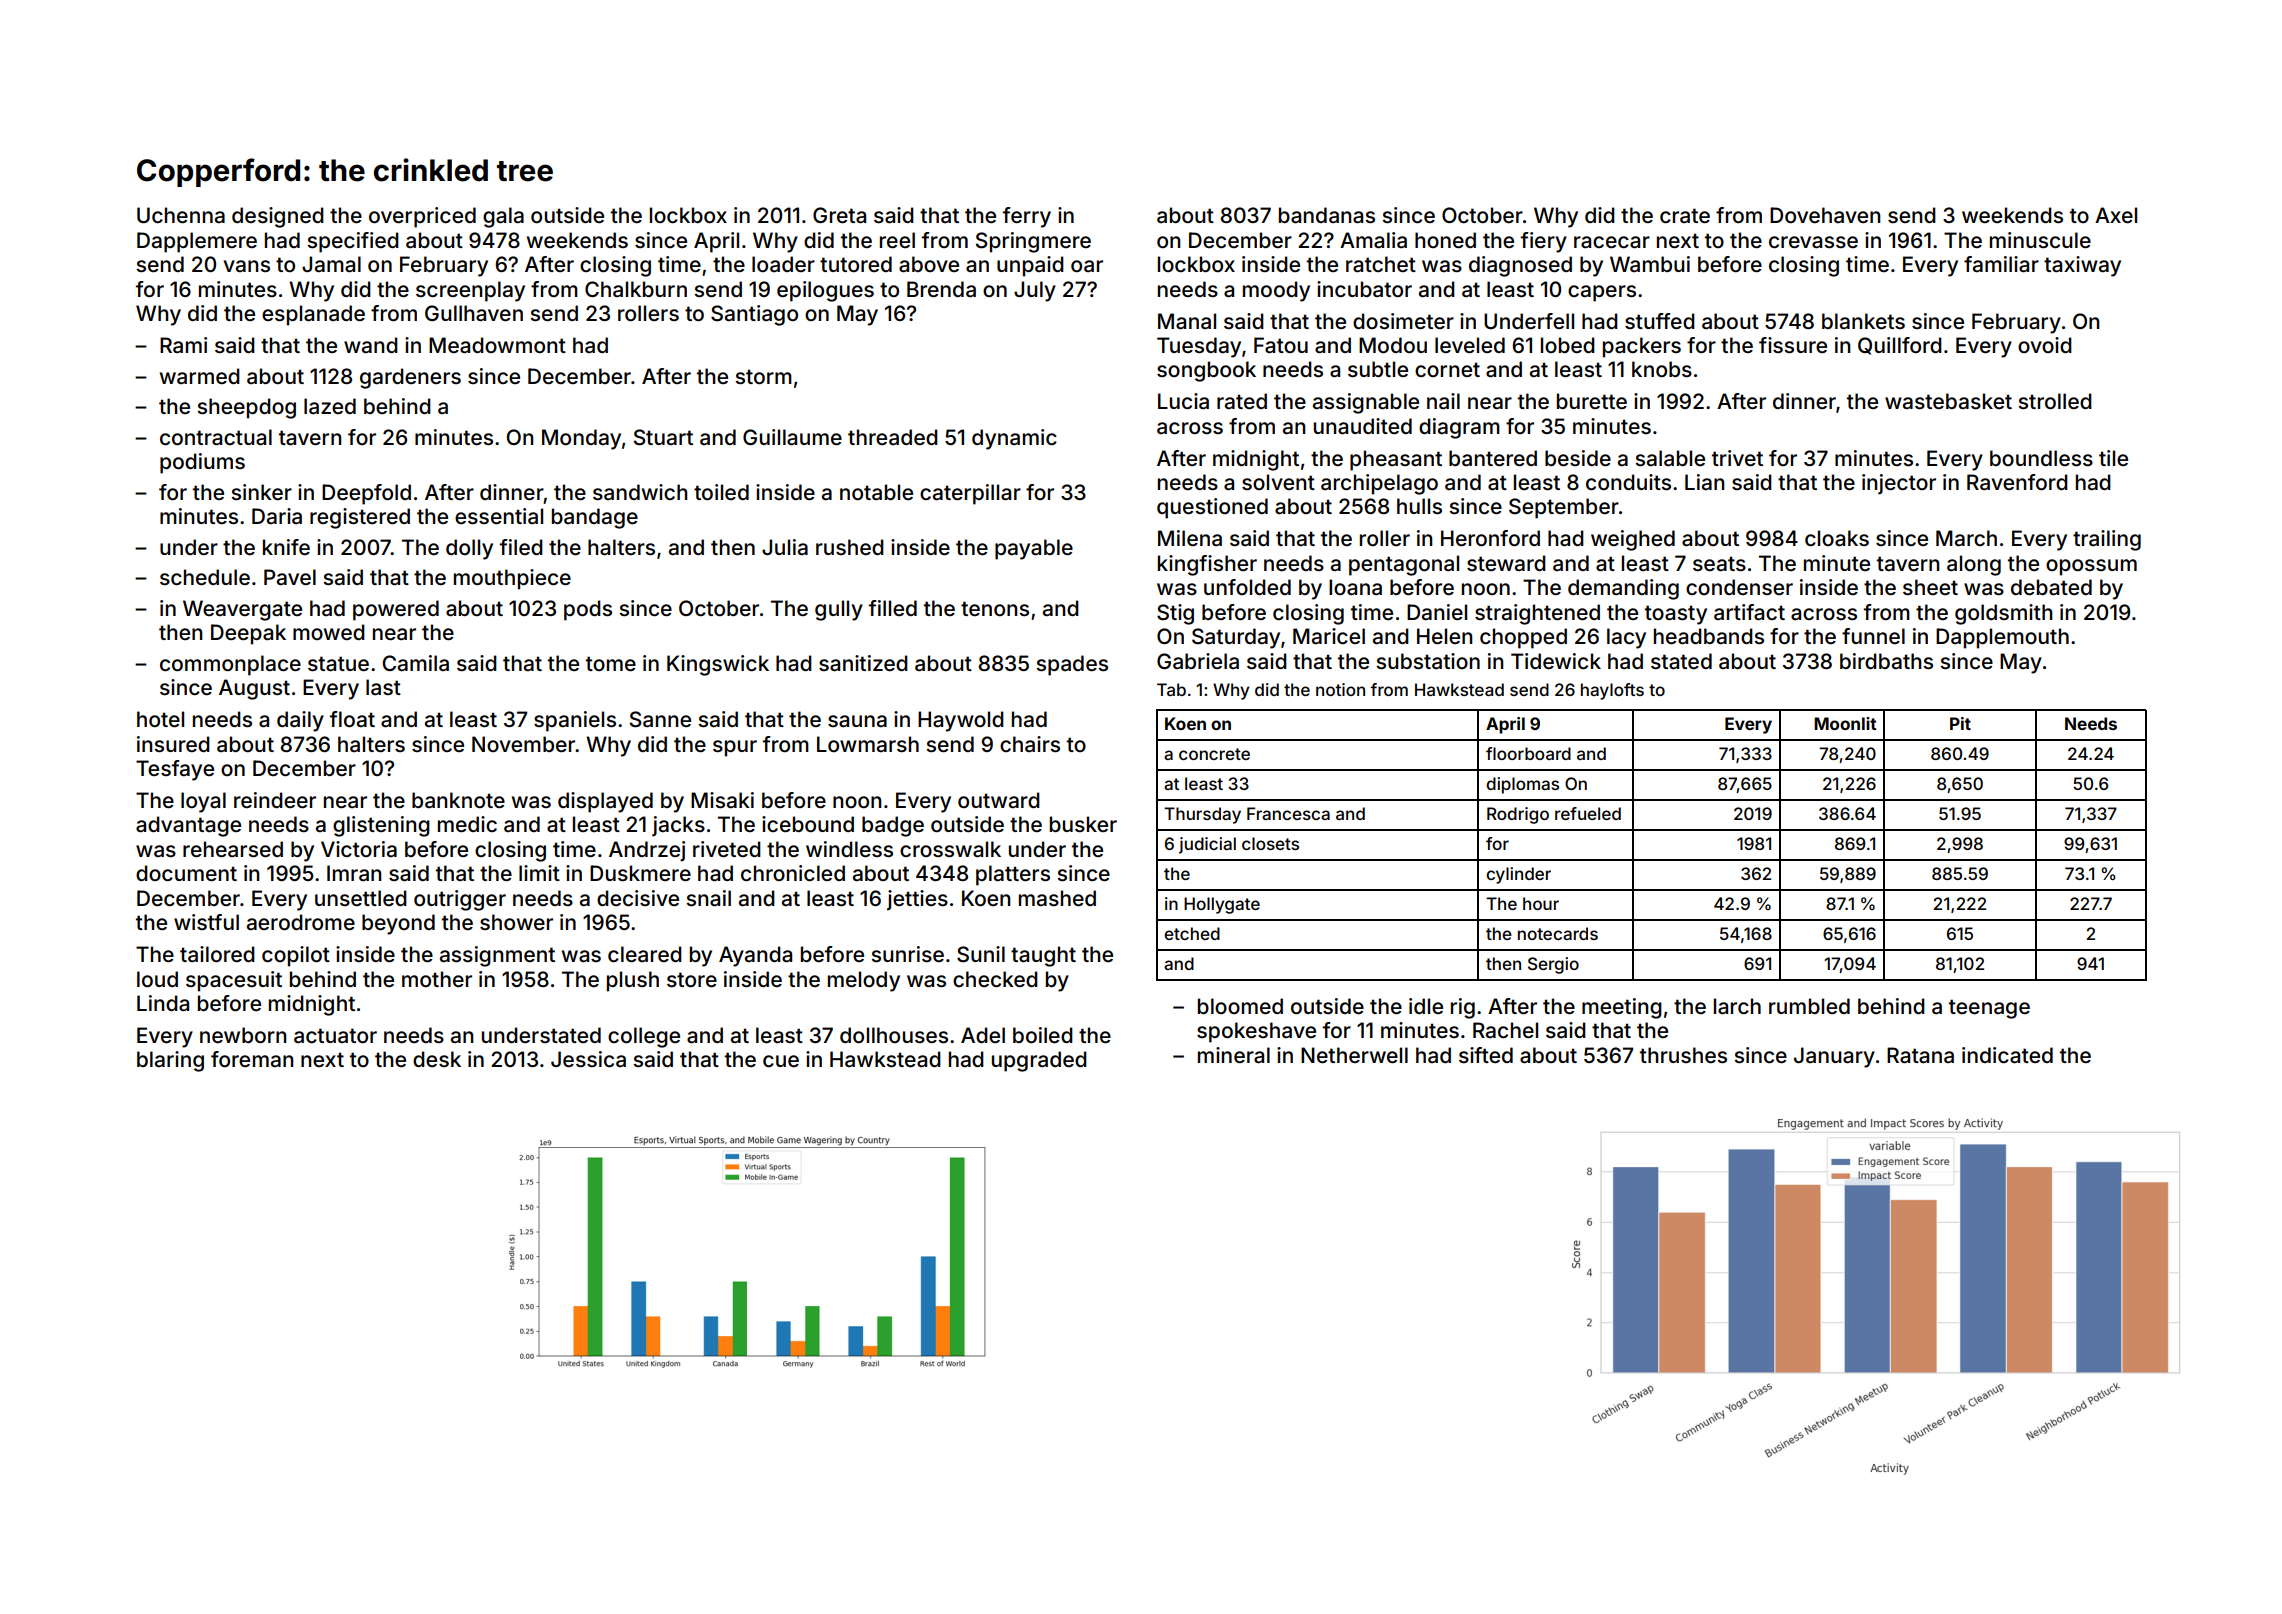 The image size is (2282, 1614). I want to click on Deepak, so click(248, 634).
